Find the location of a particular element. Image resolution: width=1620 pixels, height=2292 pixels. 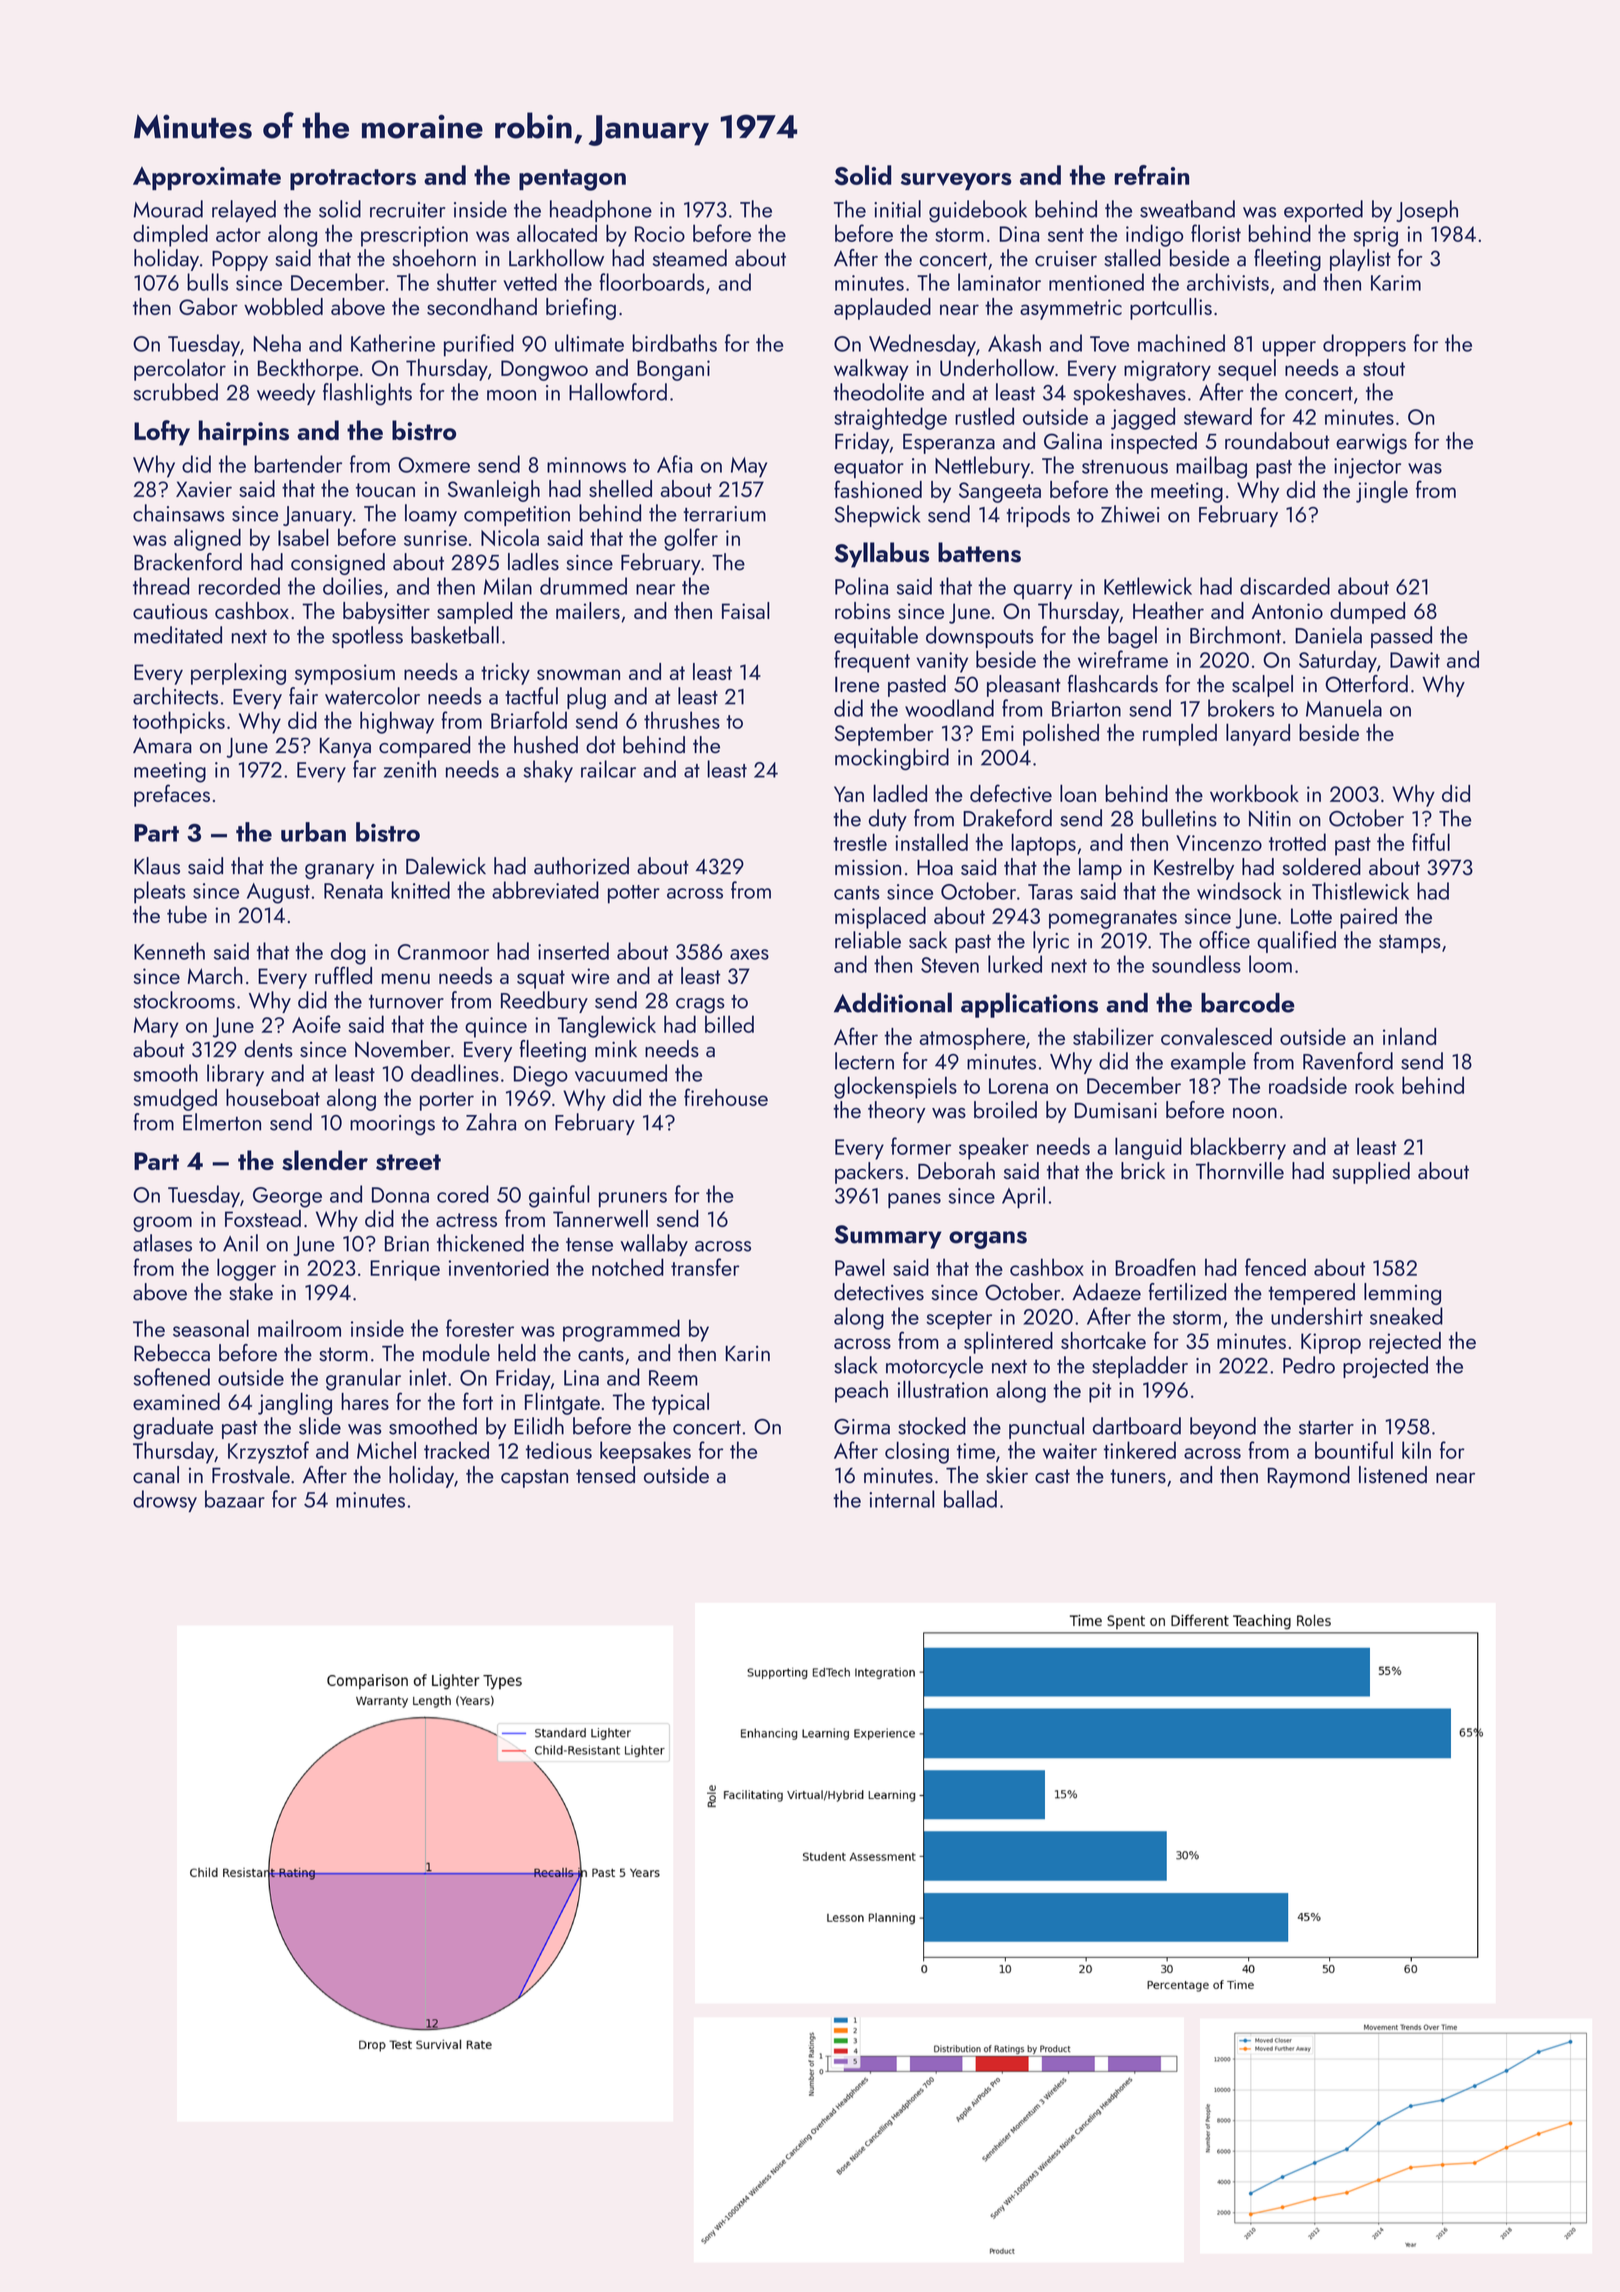

internal is located at coordinates (902, 1499).
